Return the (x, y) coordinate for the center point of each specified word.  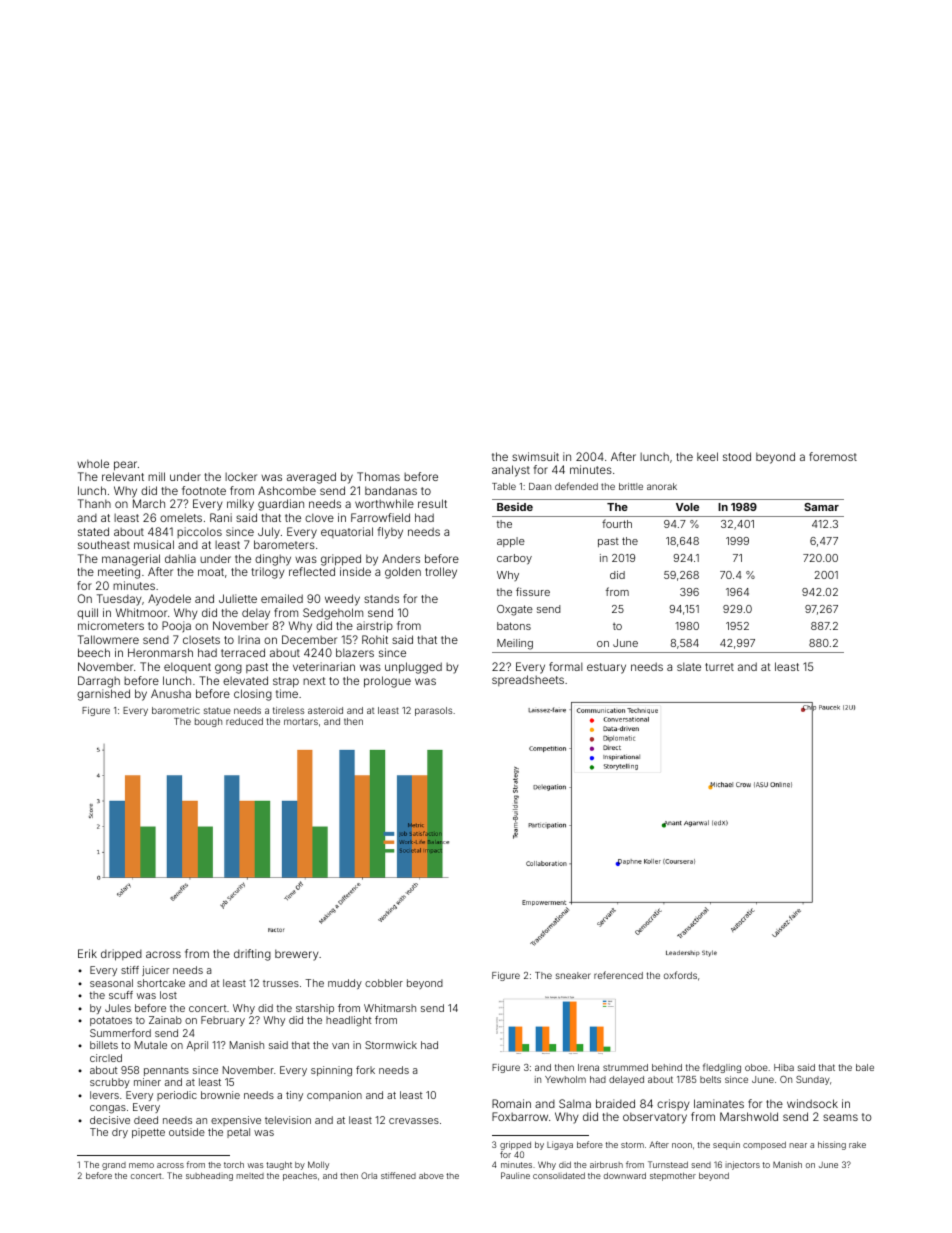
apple (511, 542)
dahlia (180, 558)
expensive (236, 1121)
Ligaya (560, 1145)
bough (208, 722)
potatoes (111, 1021)
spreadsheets (528, 680)
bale (865, 1067)
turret (719, 667)
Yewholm (565, 1079)
